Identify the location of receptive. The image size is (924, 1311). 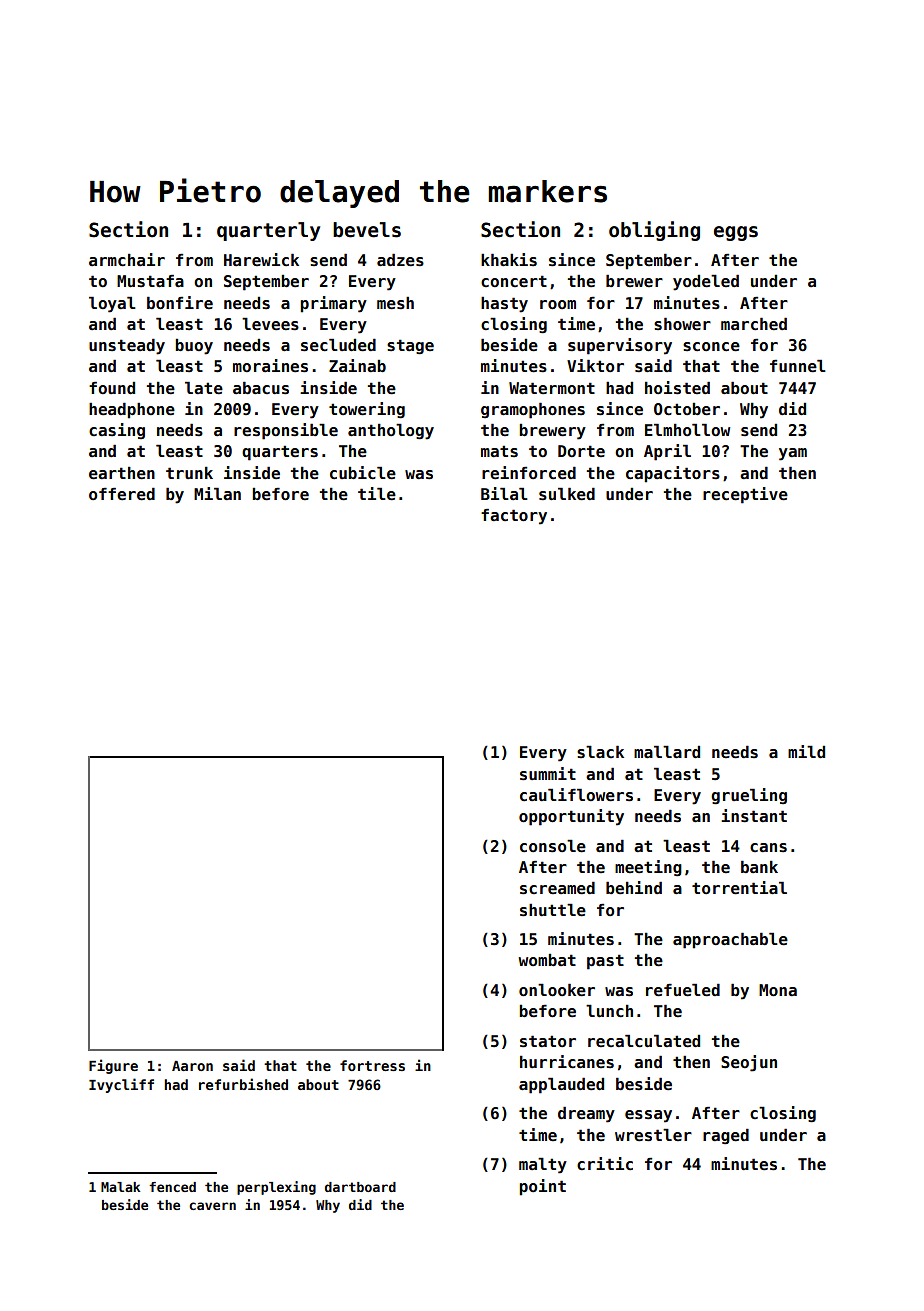
(745, 495).
